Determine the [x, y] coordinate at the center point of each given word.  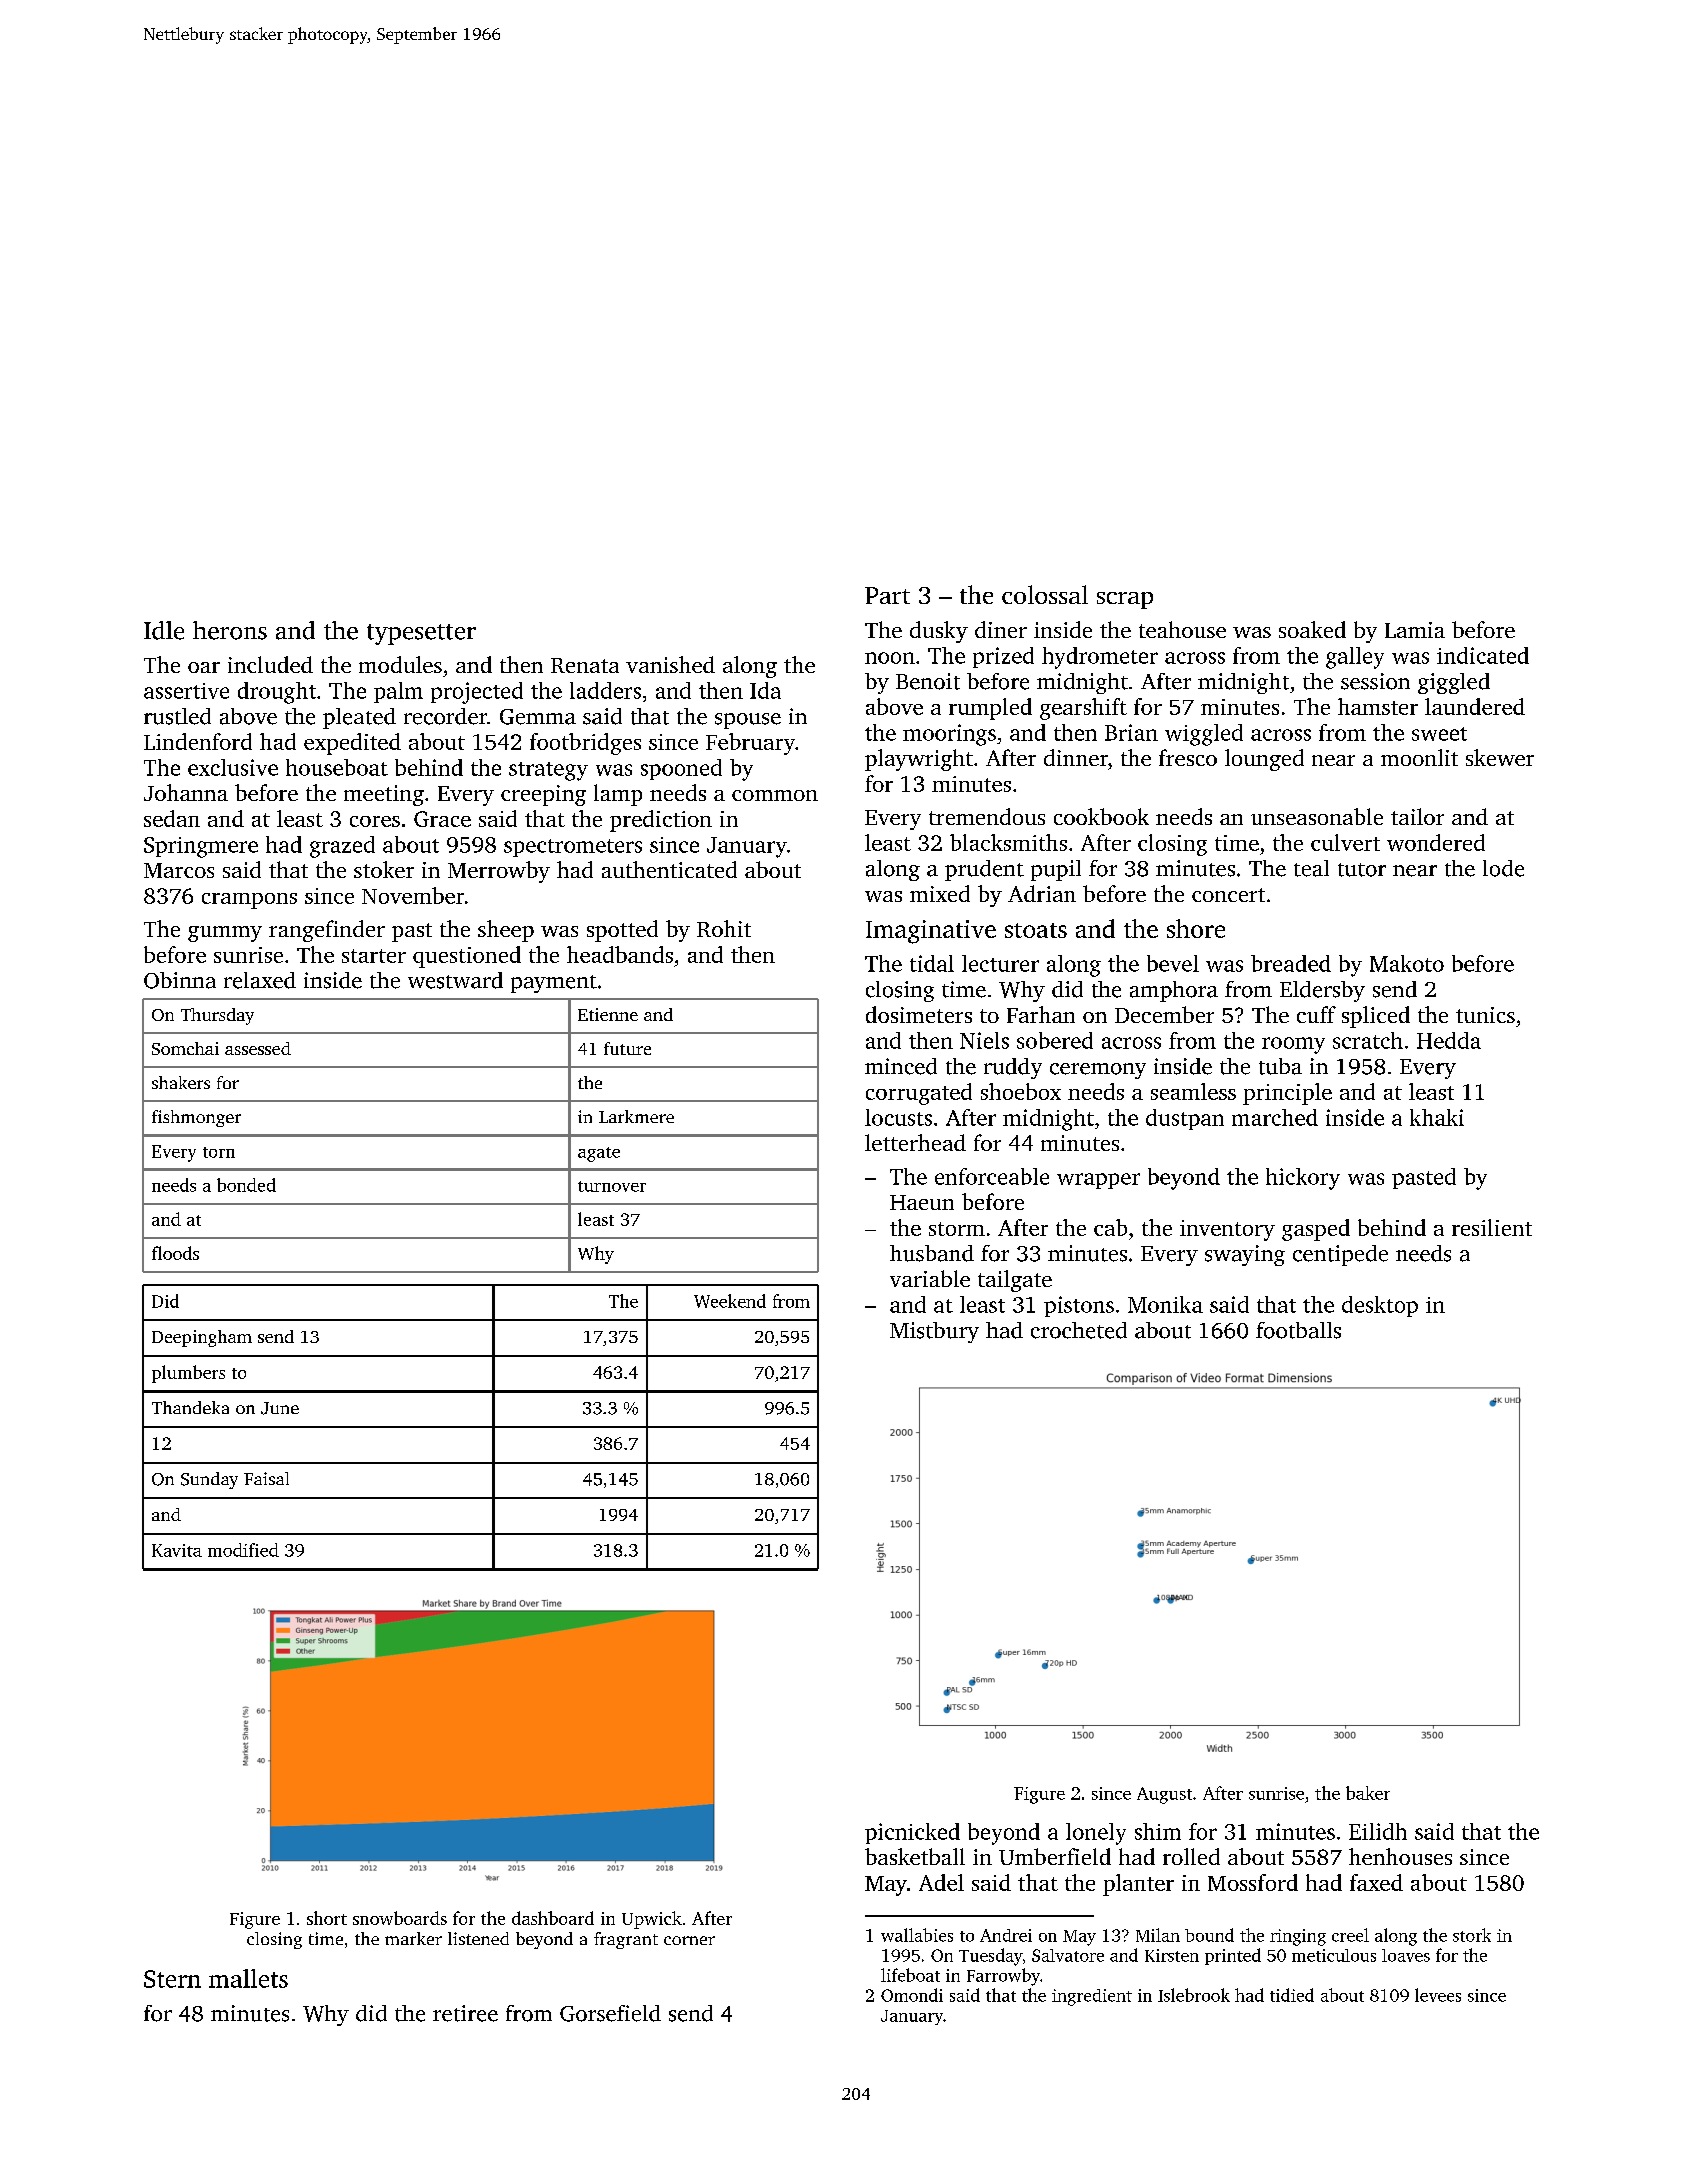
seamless [1193, 1091]
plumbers [188, 1374]
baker [1368, 1793]
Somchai [185, 1048]
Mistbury [934, 1332]
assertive [186, 691]
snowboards [400, 1918]
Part [887, 595]
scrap [1125, 600]
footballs [1298, 1330]
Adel [941, 1882]
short [327, 1918]
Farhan [1041, 1014]
